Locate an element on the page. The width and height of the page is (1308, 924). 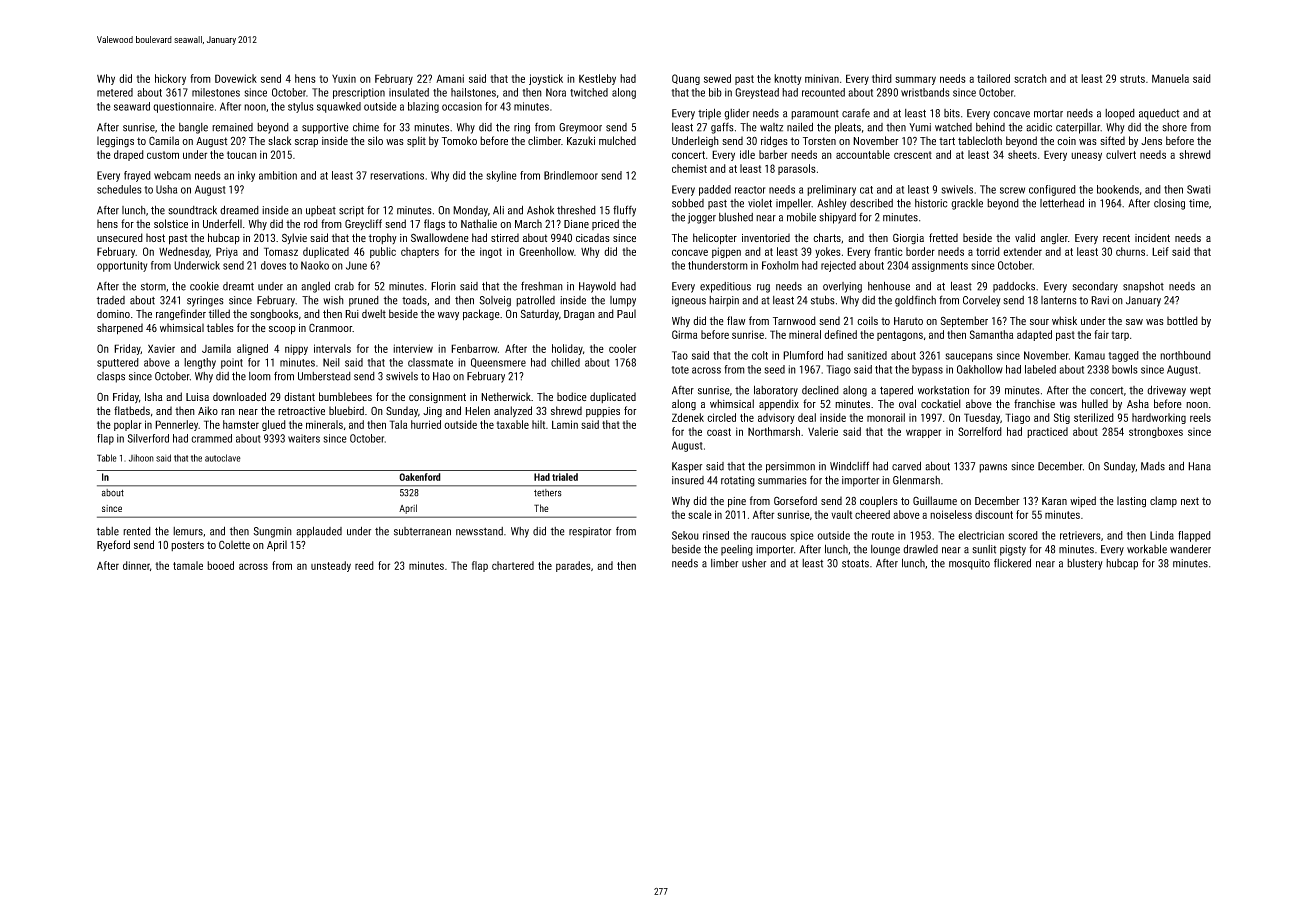
rented is located at coordinates (137, 531).
